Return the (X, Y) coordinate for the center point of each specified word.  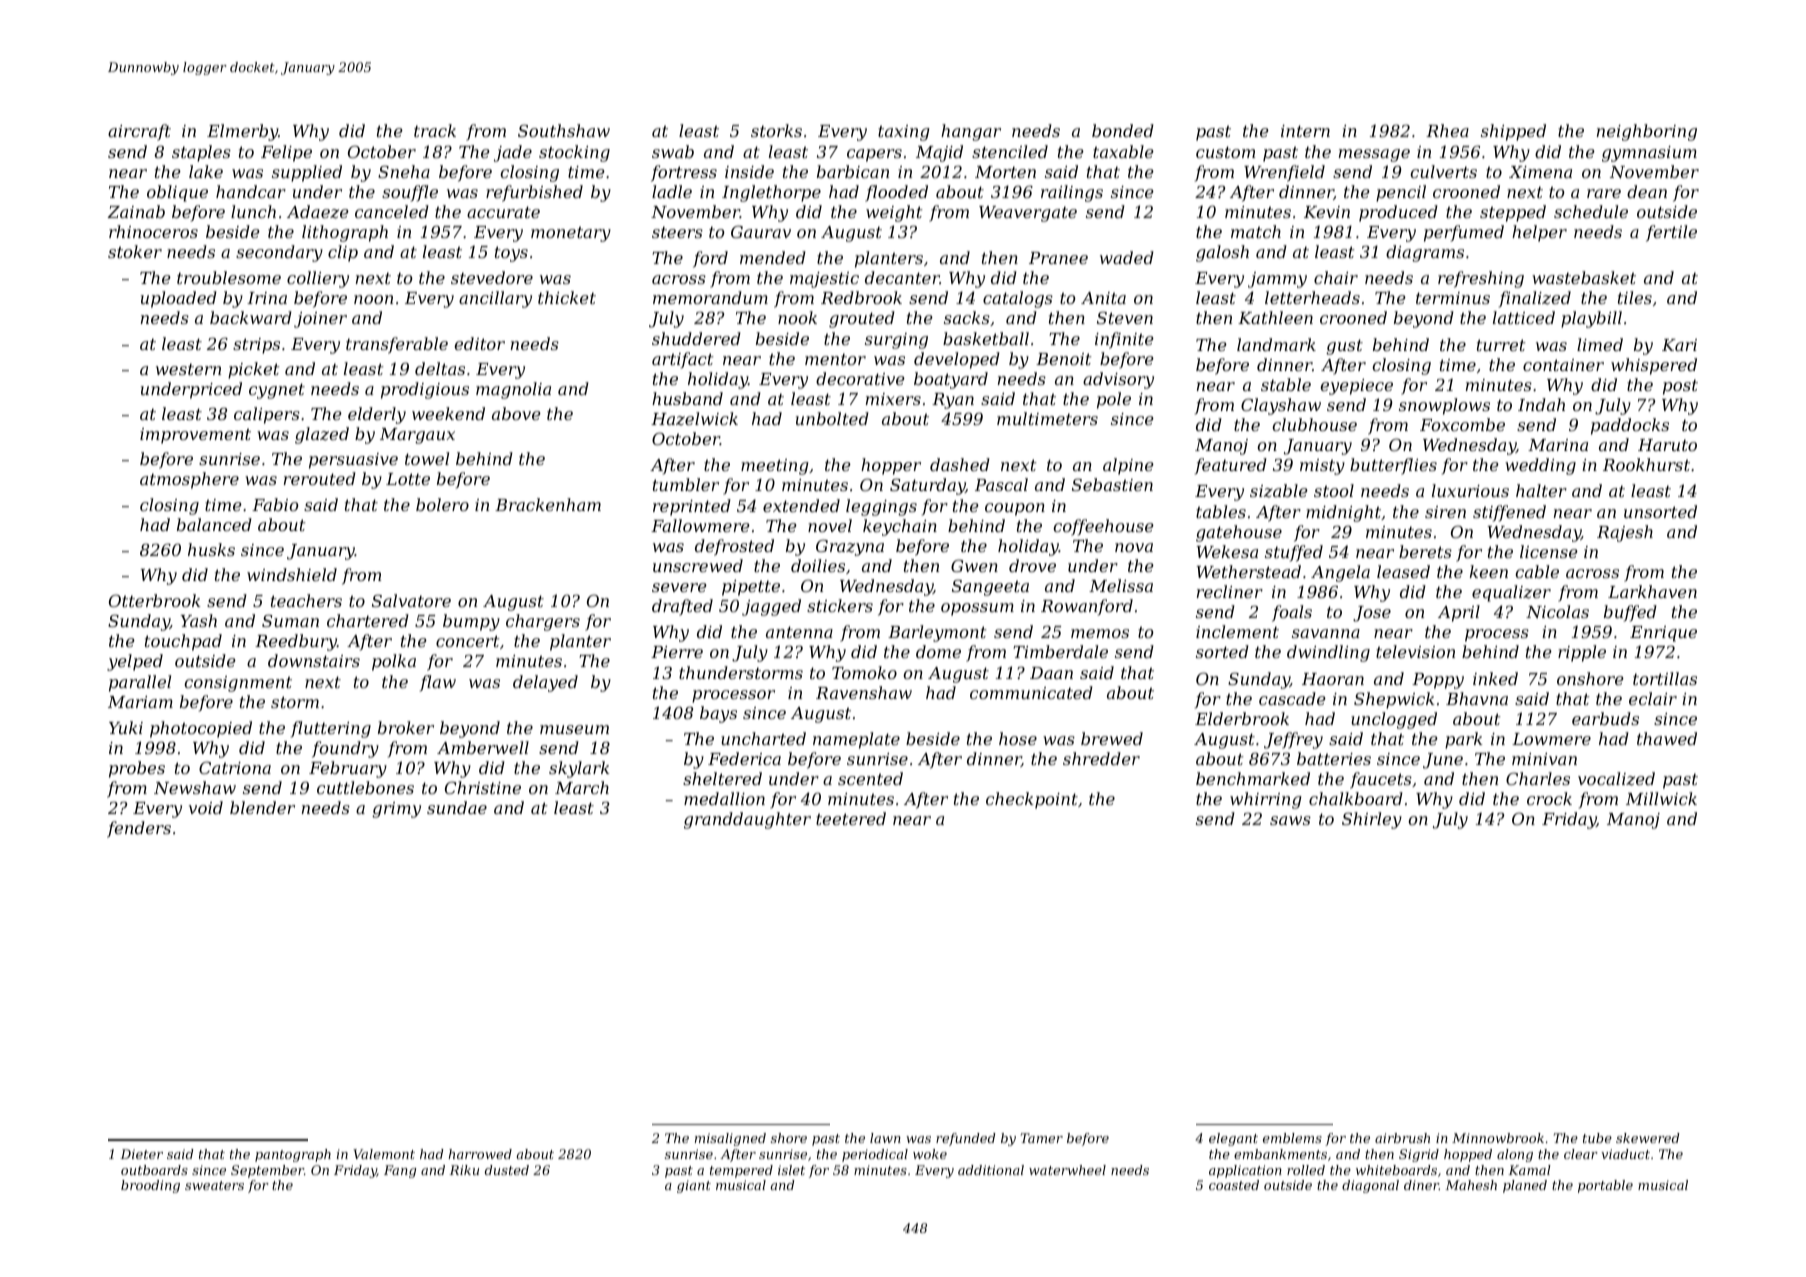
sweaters (214, 1185)
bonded (1123, 130)
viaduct (1625, 1154)
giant (694, 1186)
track (435, 130)
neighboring (1647, 132)
